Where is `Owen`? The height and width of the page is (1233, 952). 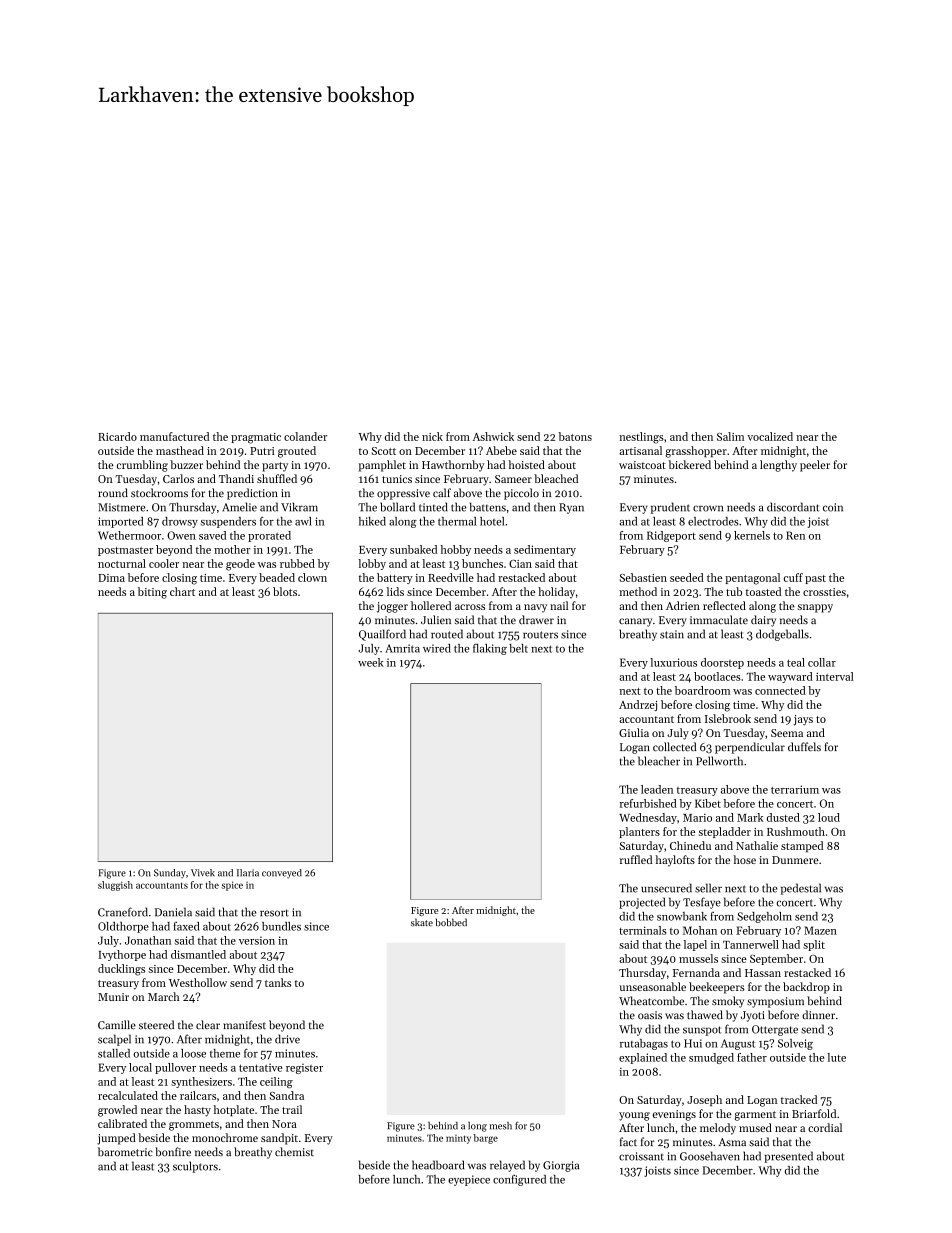
Owen is located at coordinates (181, 535).
